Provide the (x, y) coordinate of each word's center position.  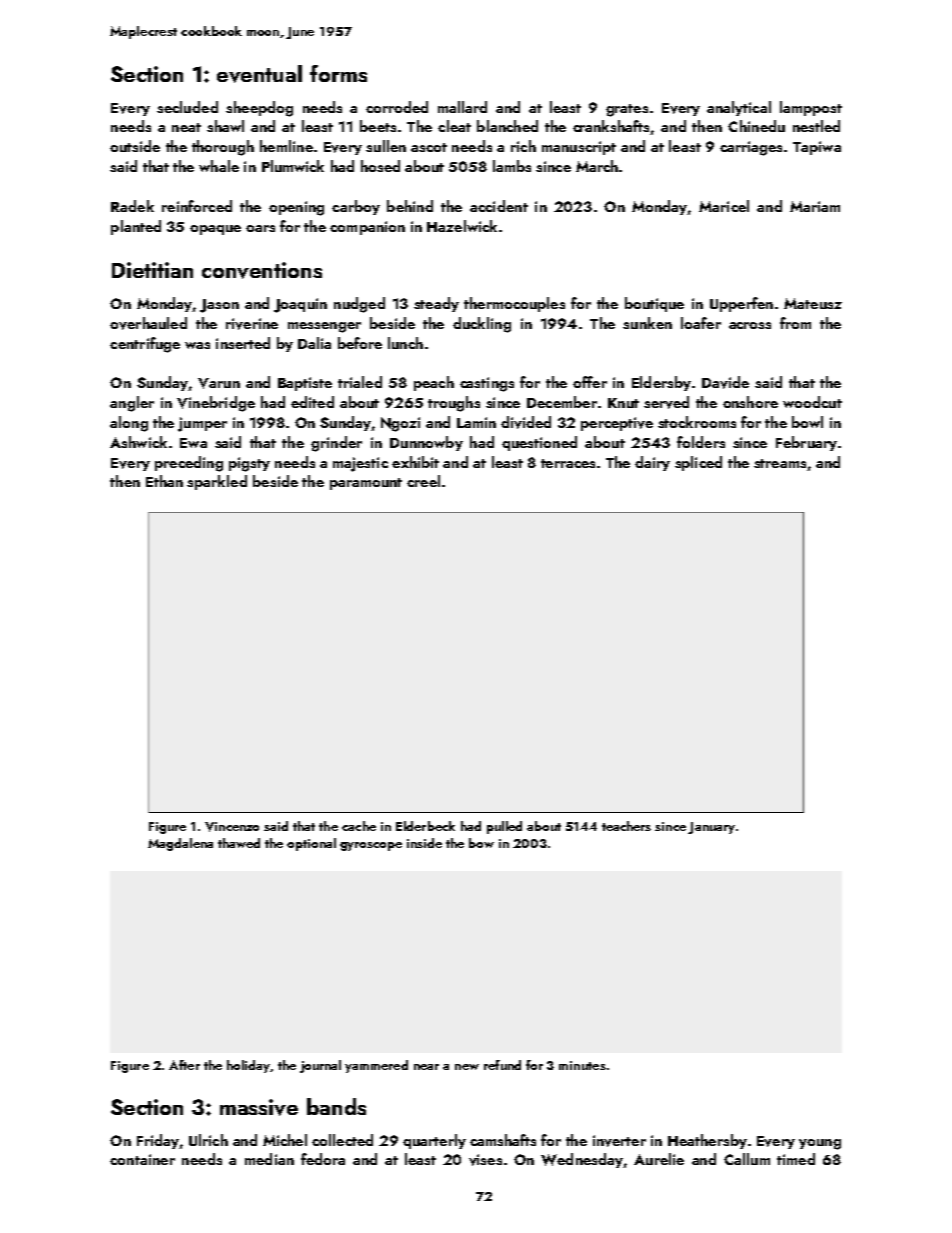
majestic (360, 464)
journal (320, 1066)
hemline (286, 146)
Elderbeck (425, 826)
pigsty (249, 464)
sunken (647, 323)
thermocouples (514, 304)
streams (780, 463)
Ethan (164, 481)
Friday (158, 1141)
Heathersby (707, 1141)
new (467, 1067)
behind (410, 206)
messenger (324, 327)
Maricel (724, 206)
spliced (698, 463)
